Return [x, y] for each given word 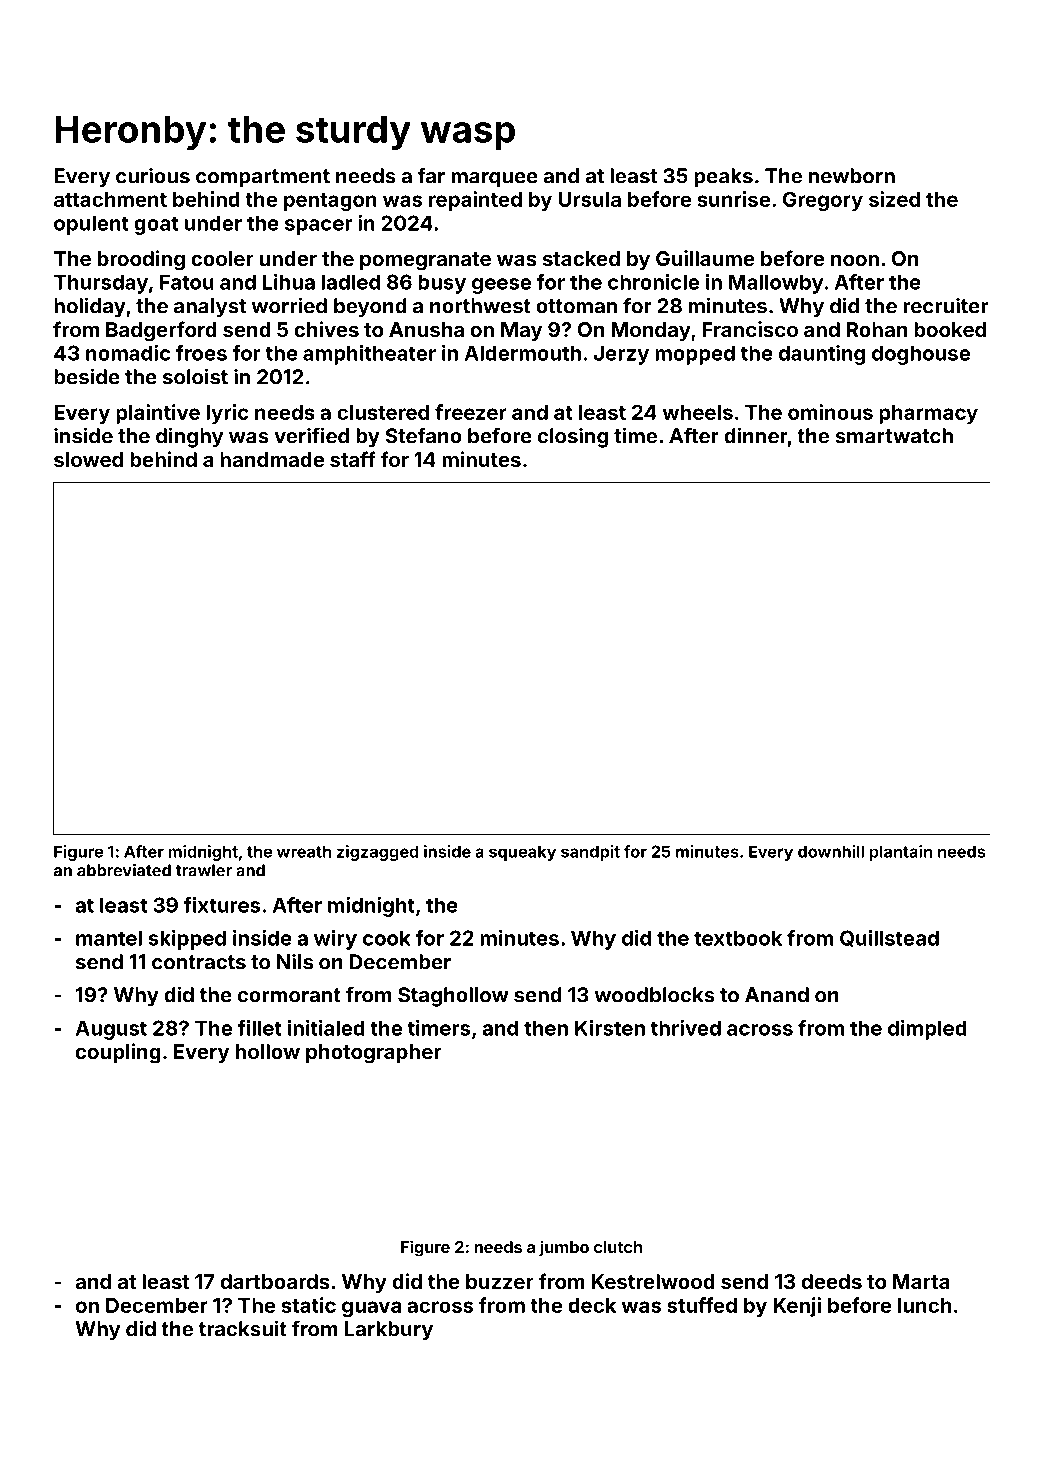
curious [153, 175]
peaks [723, 178]
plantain [901, 853]
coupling [118, 1053]
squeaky [522, 853]
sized [894, 199]
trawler [204, 870]
